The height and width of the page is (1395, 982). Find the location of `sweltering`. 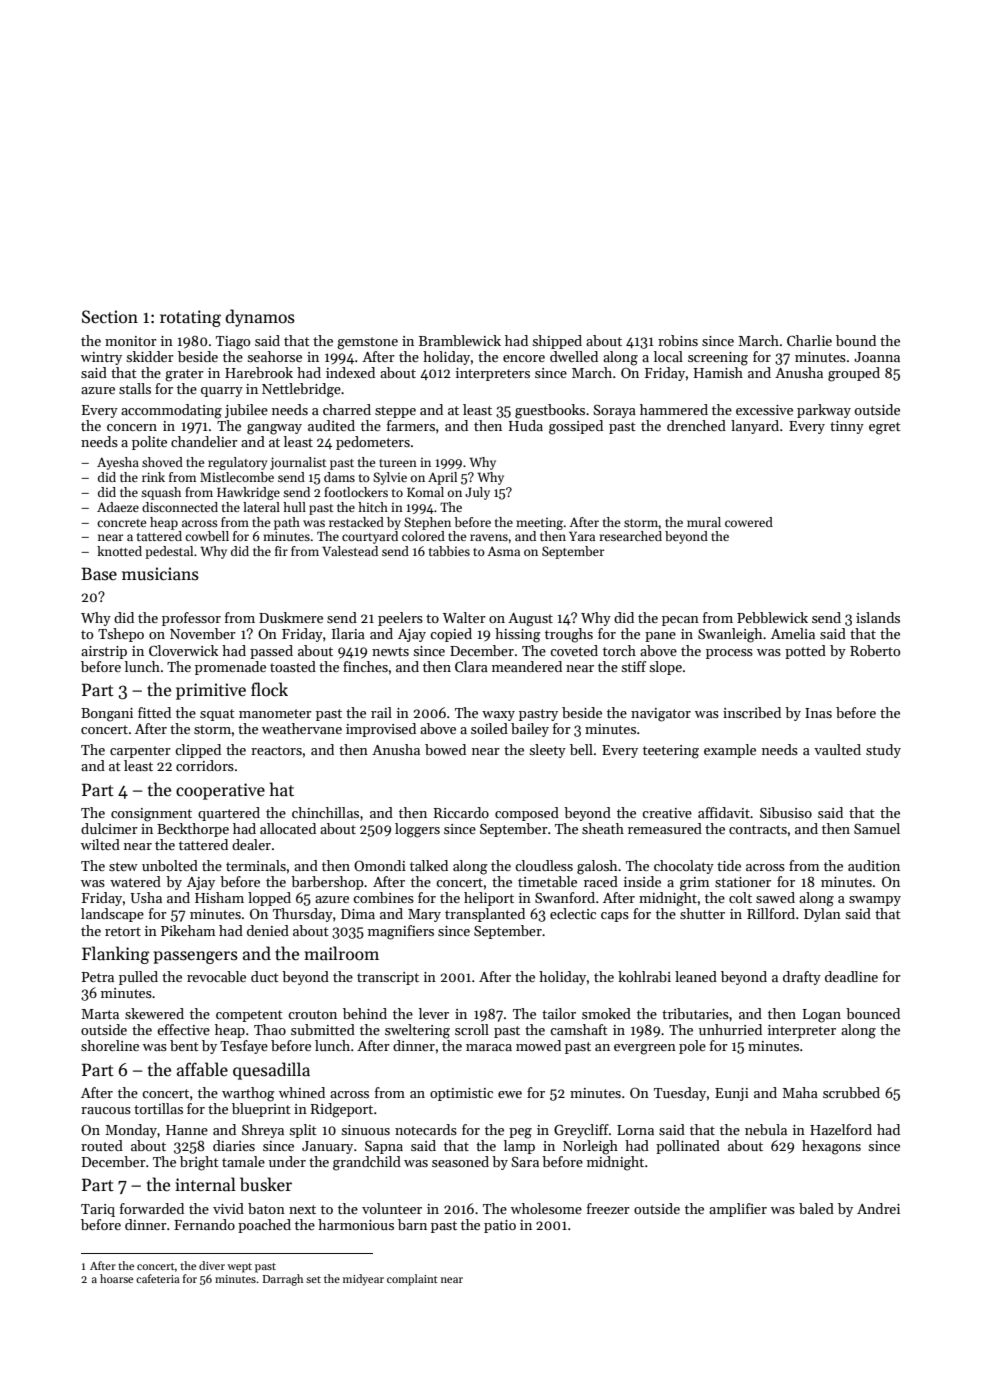

sweltering is located at coordinates (417, 1031).
